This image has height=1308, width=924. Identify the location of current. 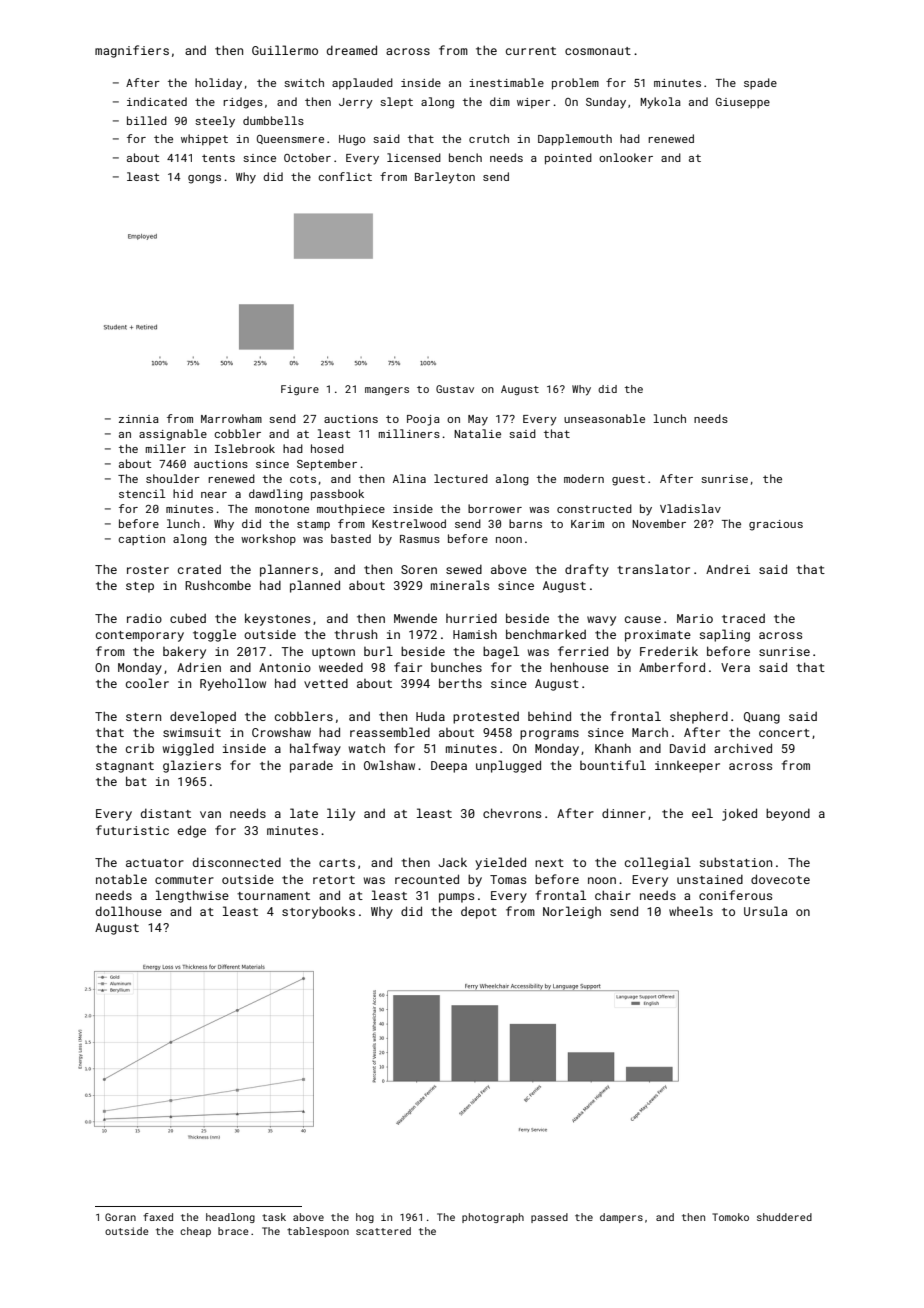
(531, 51).
